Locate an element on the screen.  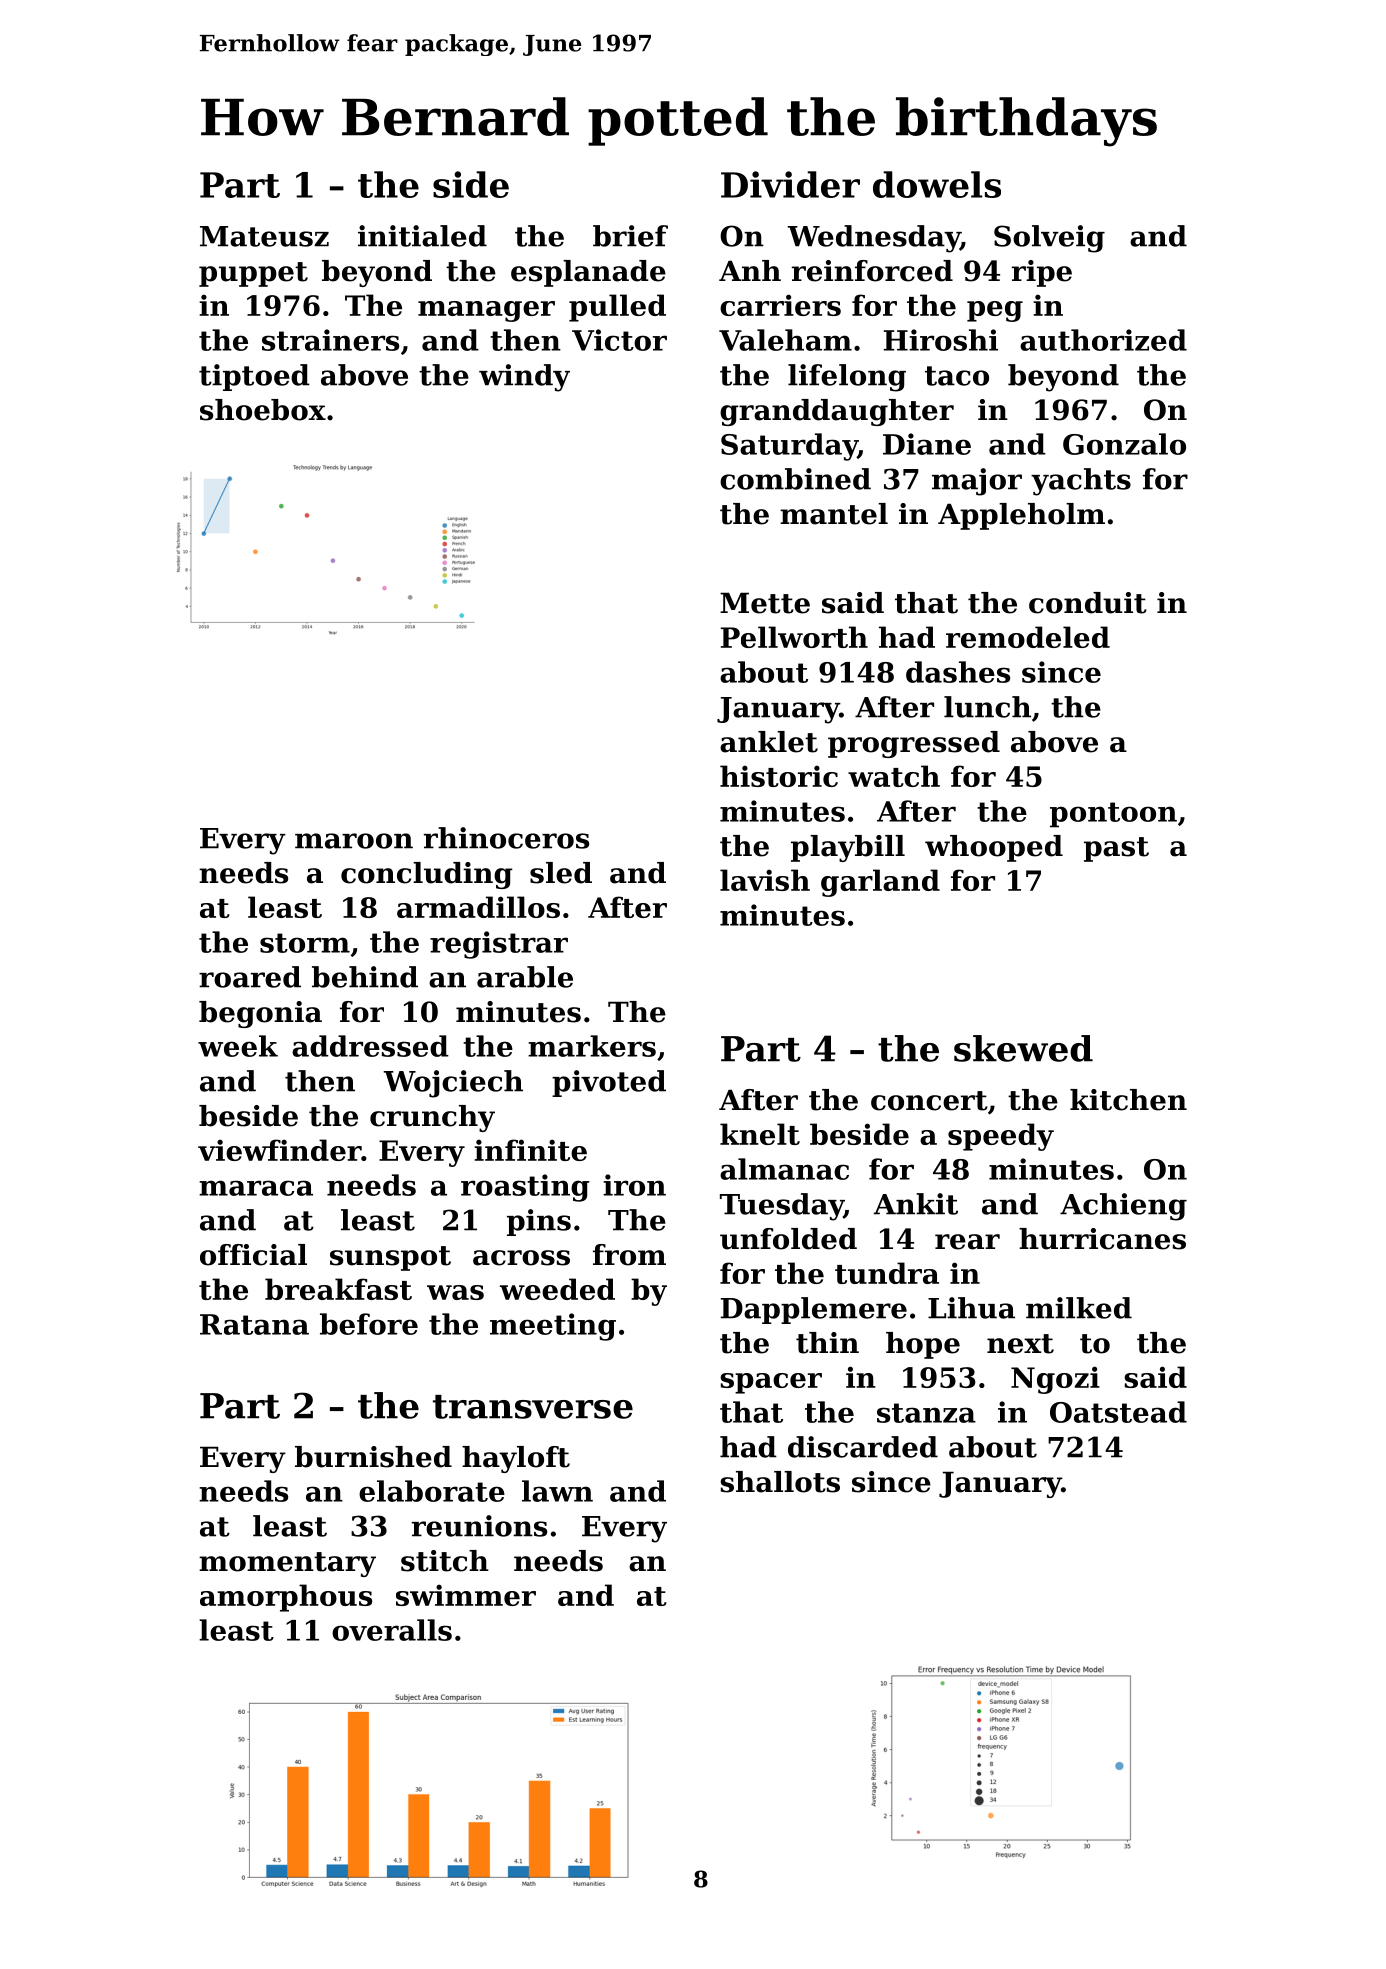
shoebox is located at coordinates (263, 410).
